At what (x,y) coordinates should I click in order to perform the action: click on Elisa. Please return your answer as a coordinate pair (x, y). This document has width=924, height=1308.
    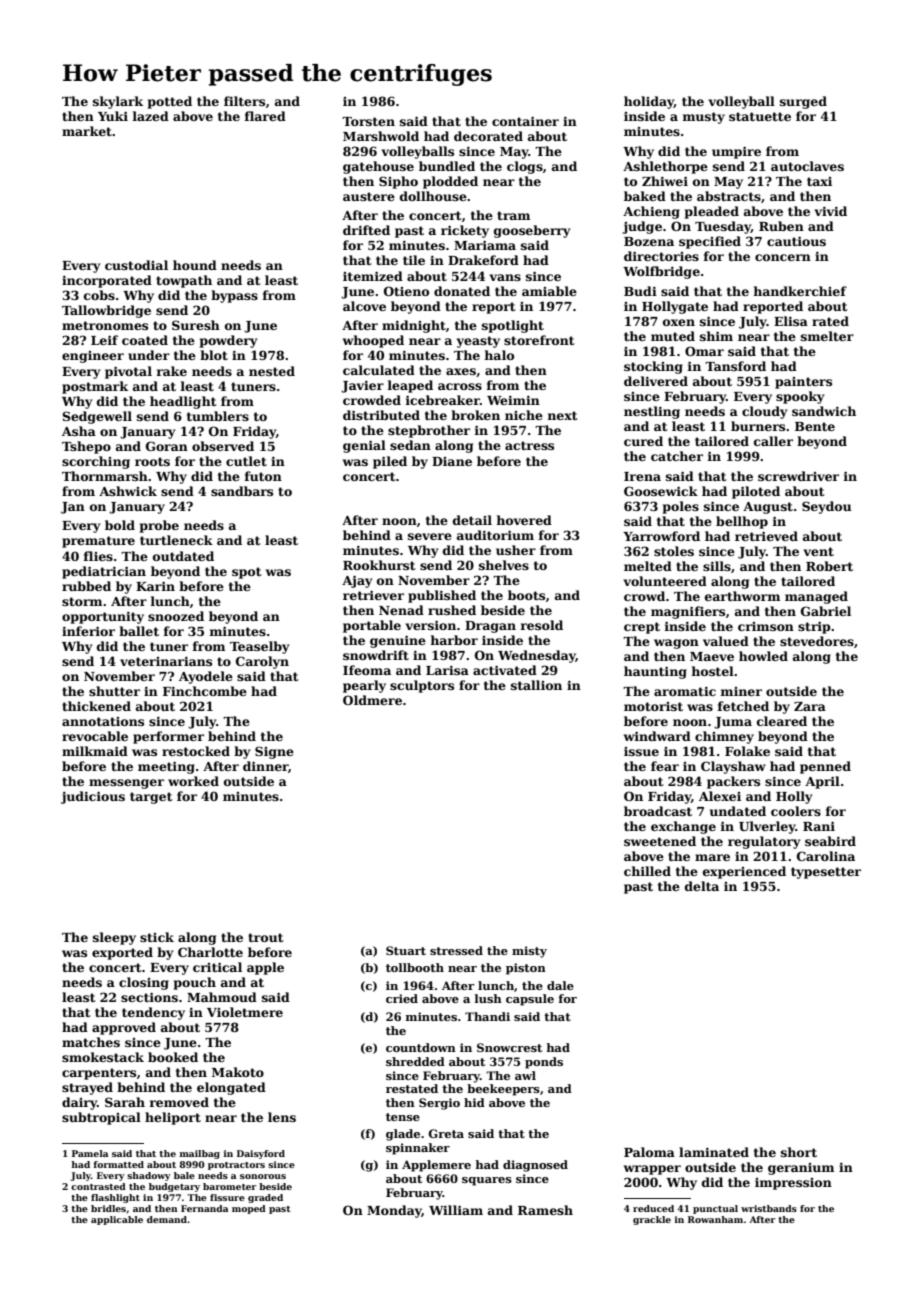
    Looking at the image, I should click on (791, 321).
